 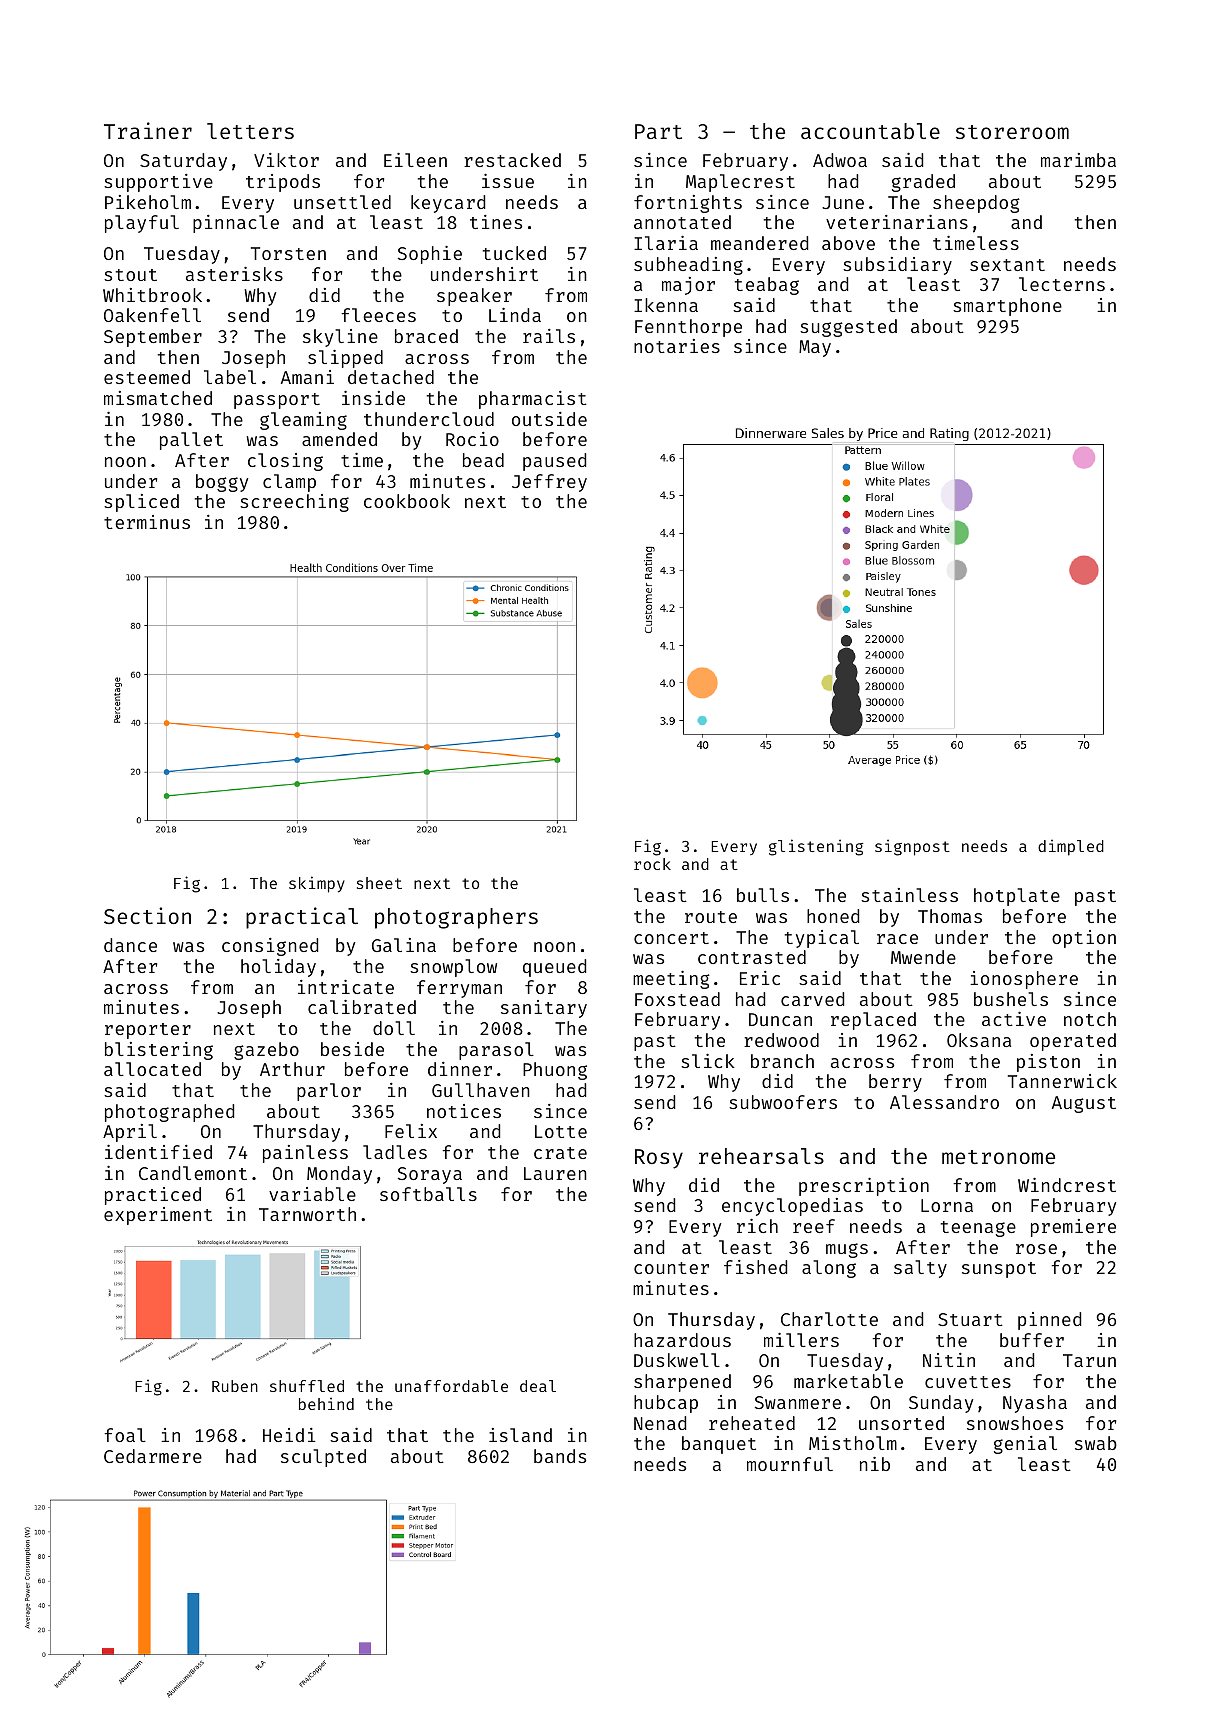 What do you see at coordinates (307, 377) in the page?
I see `Amani` at bounding box center [307, 377].
